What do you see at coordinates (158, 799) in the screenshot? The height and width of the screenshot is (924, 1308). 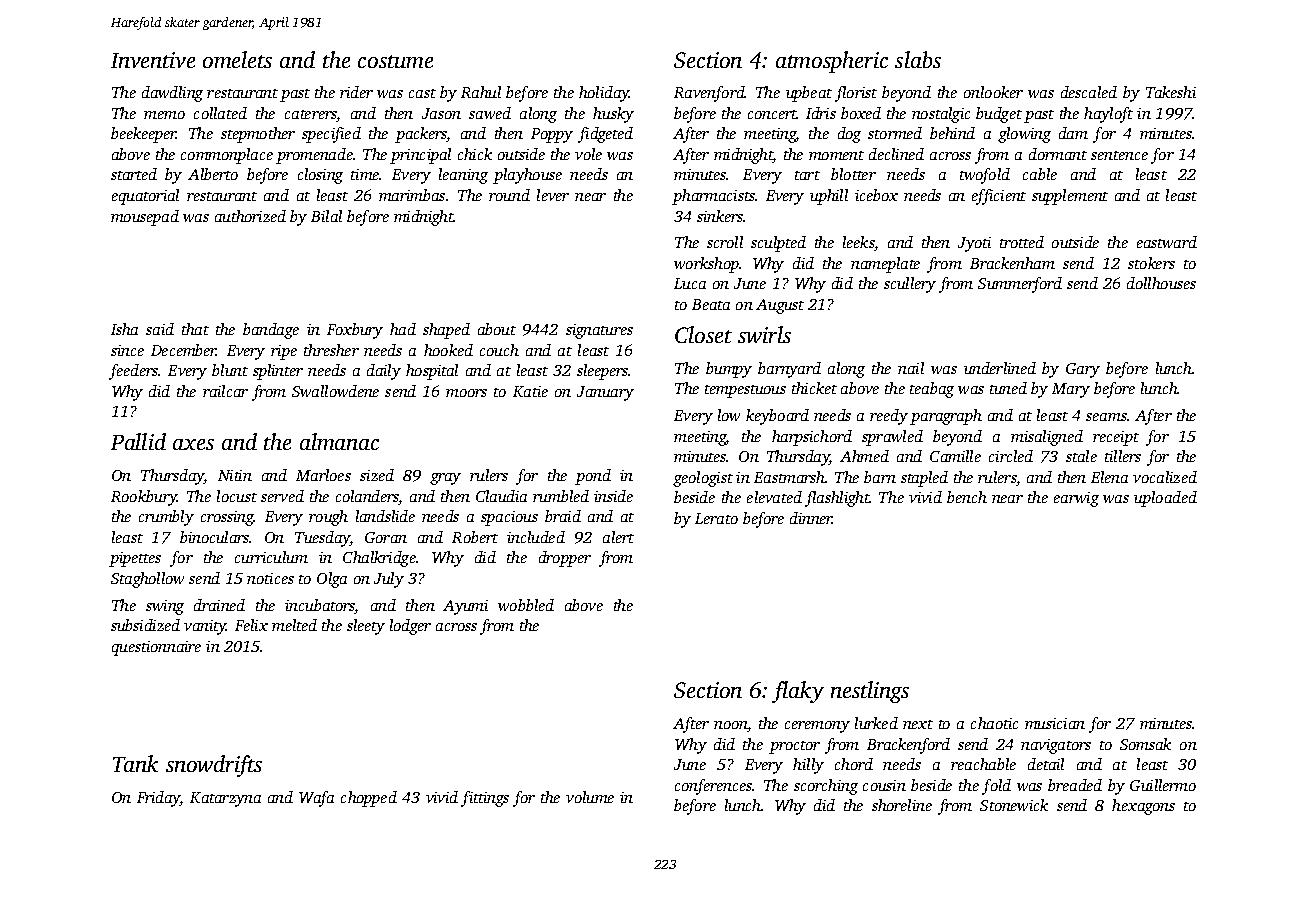 I see `Friday` at bounding box center [158, 799].
